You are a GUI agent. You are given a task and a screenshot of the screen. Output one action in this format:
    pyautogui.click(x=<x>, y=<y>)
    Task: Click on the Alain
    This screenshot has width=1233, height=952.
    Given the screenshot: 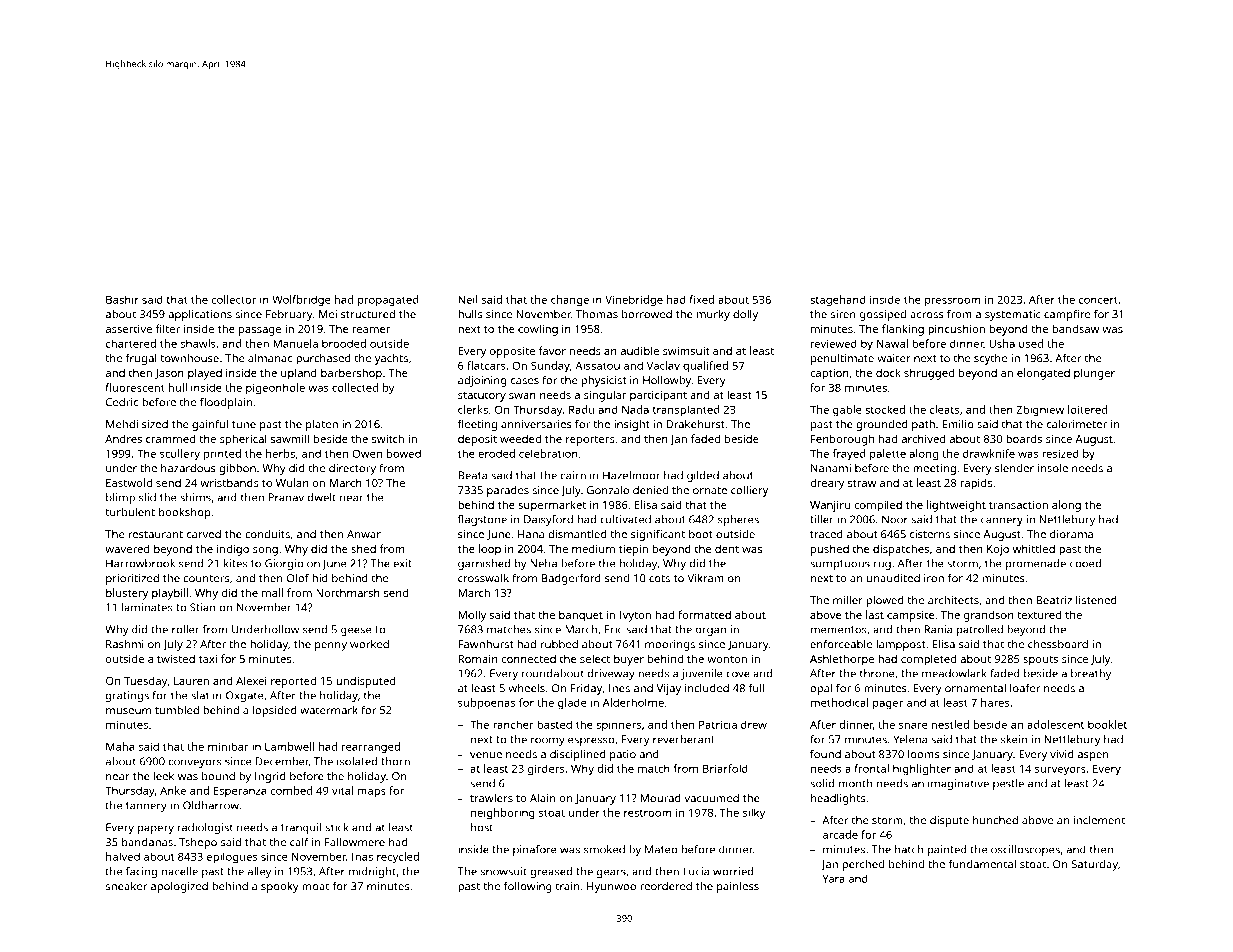 What is the action you would take?
    pyautogui.click(x=542, y=797)
